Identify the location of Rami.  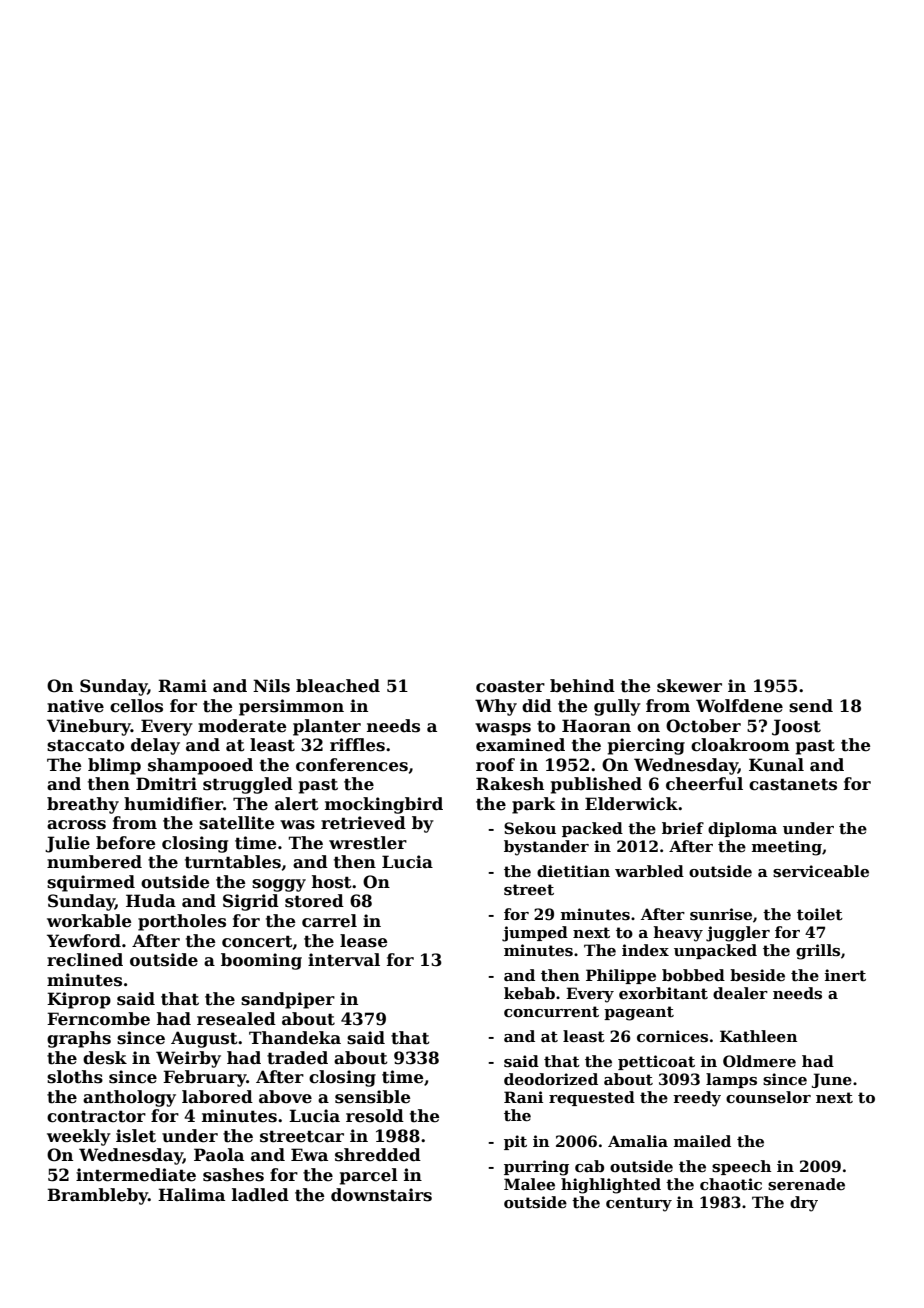
(182, 686).
